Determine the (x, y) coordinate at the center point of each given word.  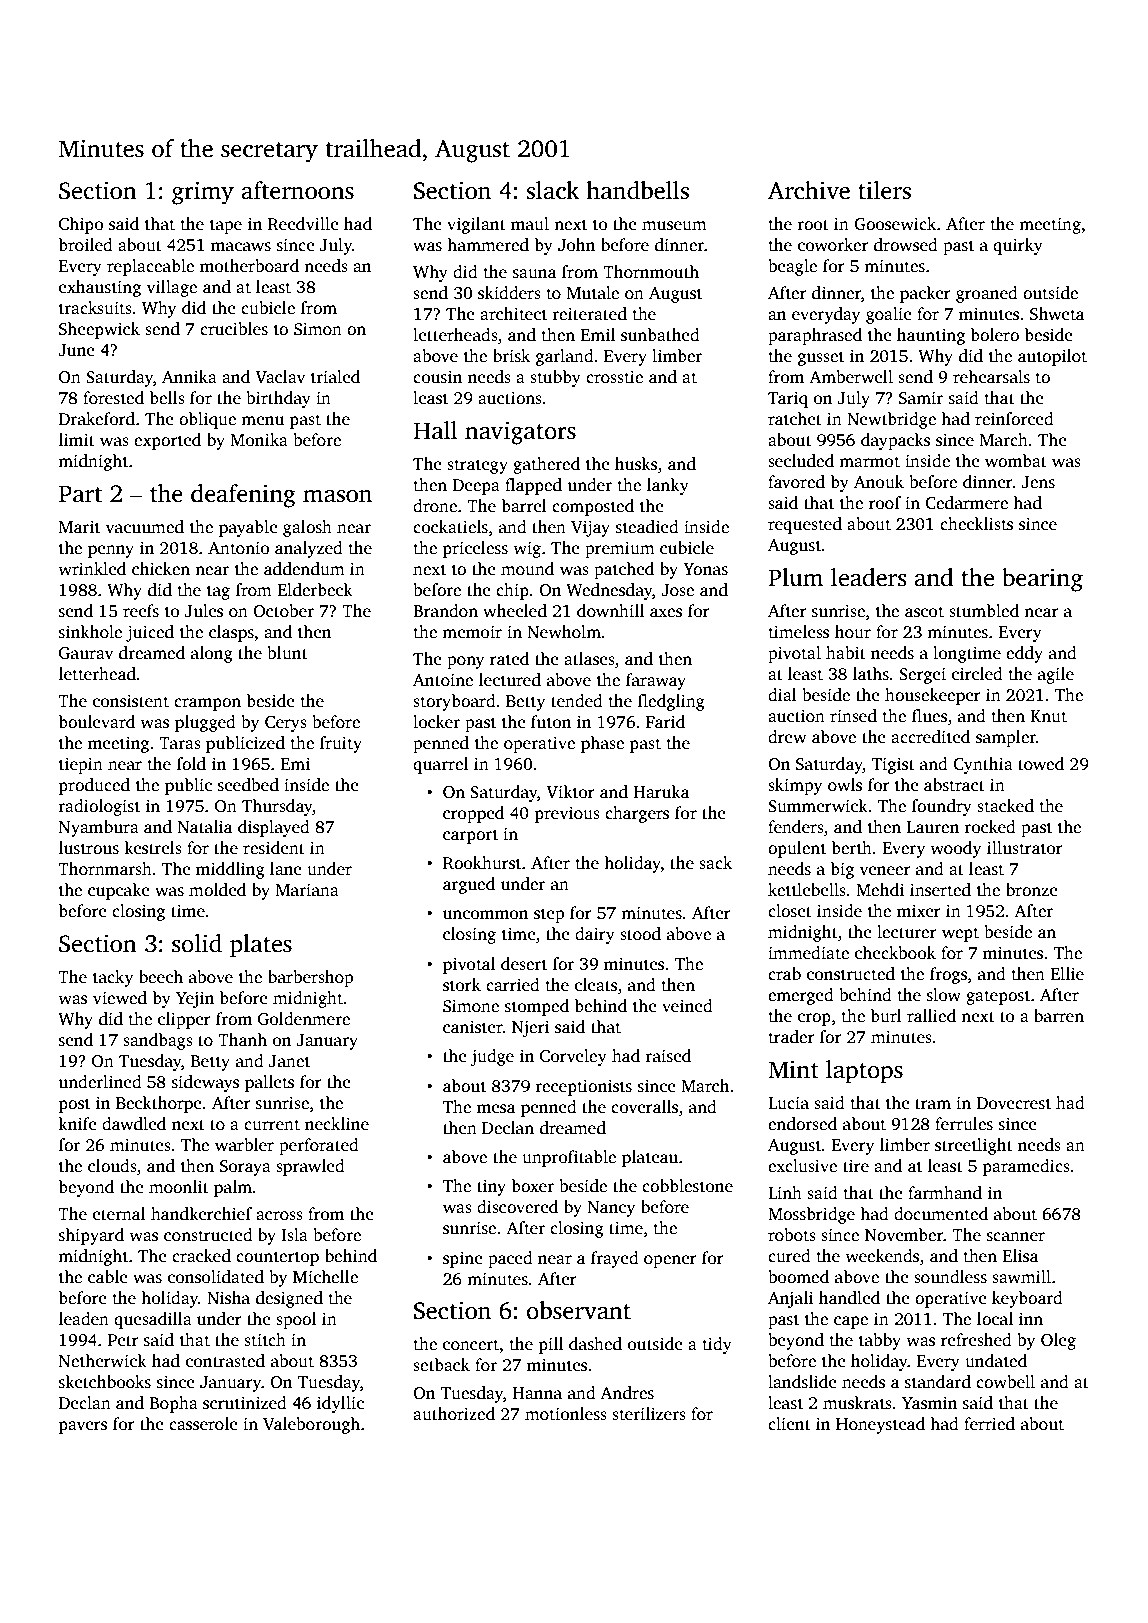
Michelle (325, 1277)
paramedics (1026, 1167)
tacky (113, 978)
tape (226, 226)
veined (687, 1006)
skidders (509, 293)
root (813, 225)
